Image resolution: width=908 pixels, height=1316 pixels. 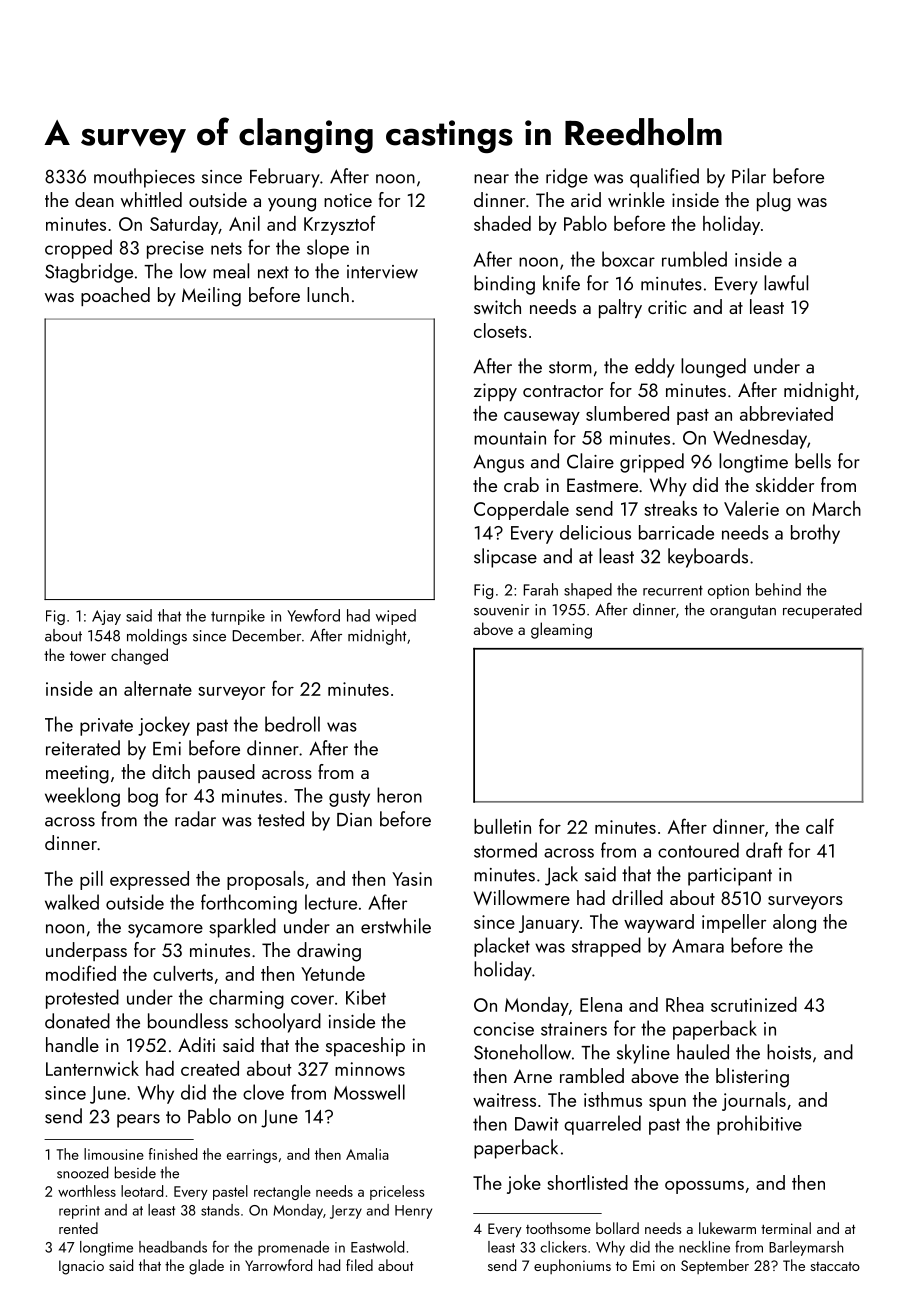 I want to click on proposals, so click(x=265, y=880).
